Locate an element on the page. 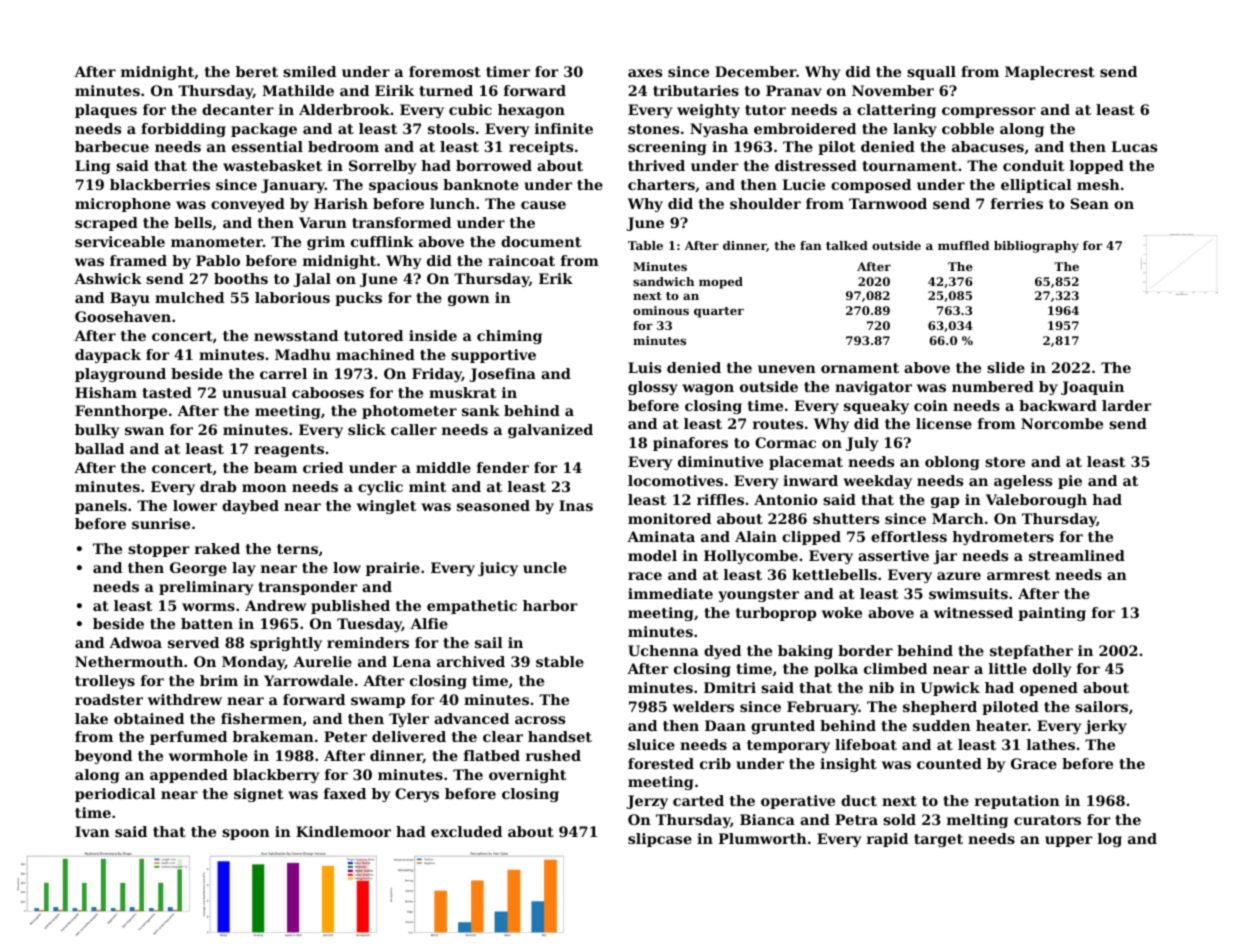 The width and height of the page is (1233, 952). squall is located at coordinates (931, 73).
